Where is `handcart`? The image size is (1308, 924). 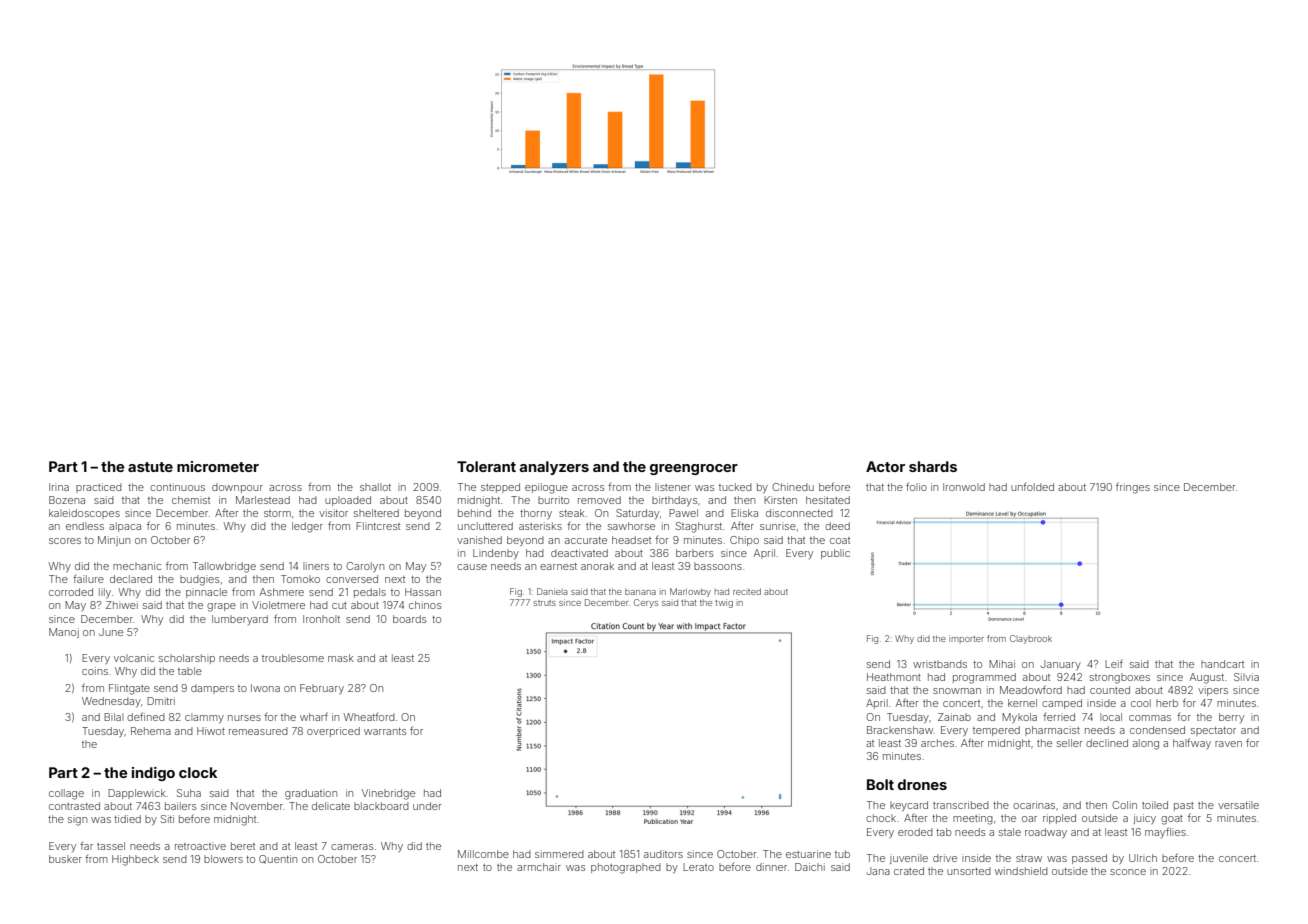
handcart is located at coordinates (1222, 664).
